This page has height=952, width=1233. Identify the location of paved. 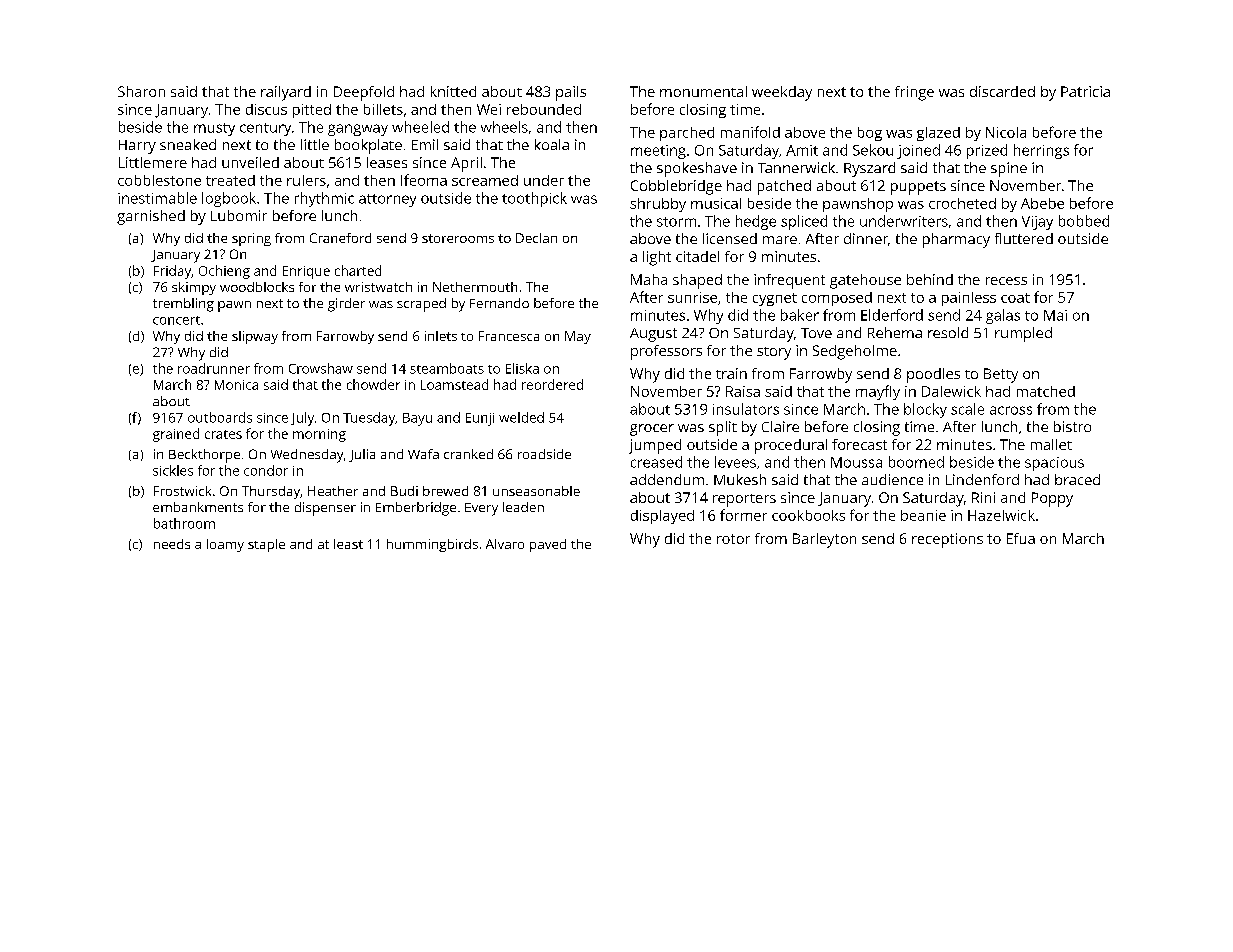
(548, 545).
